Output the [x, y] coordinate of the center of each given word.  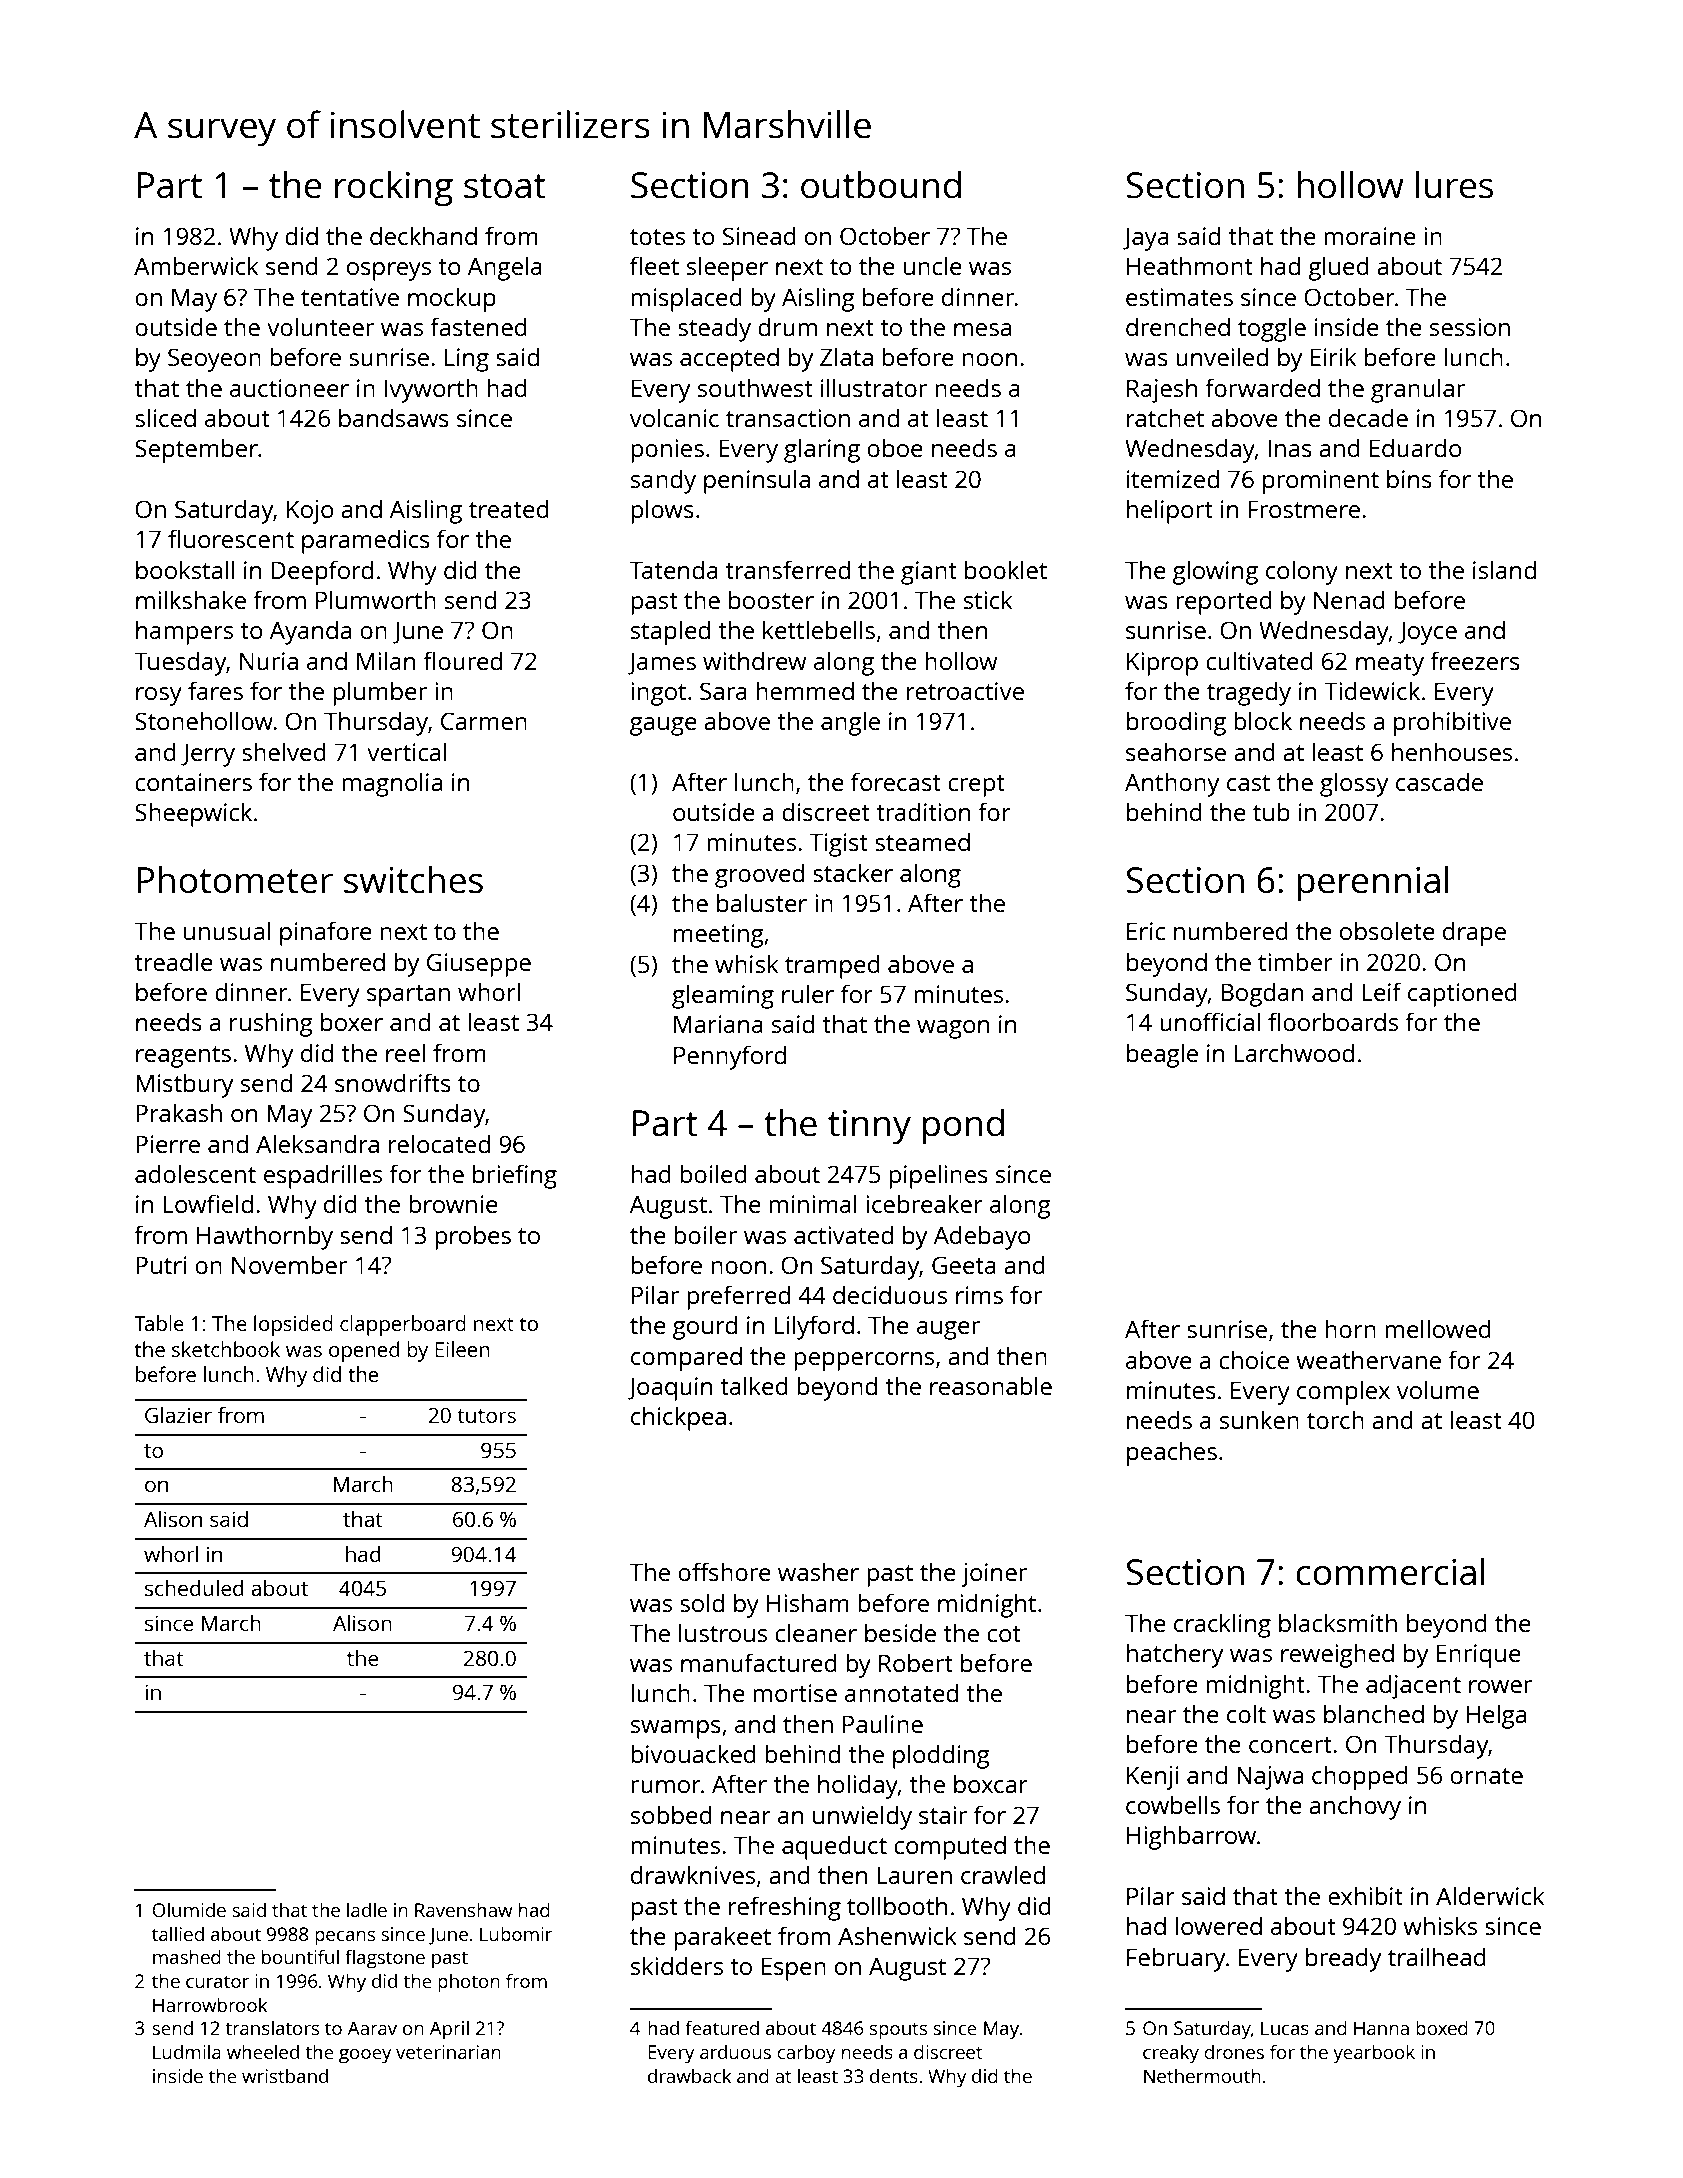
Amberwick [196, 265]
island [1504, 569]
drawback [689, 2075]
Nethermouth [1202, 2075]
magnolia [392, 784]
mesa [982, 329]
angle [850, 723]
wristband [285, 2075]
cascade [1439, 781]
